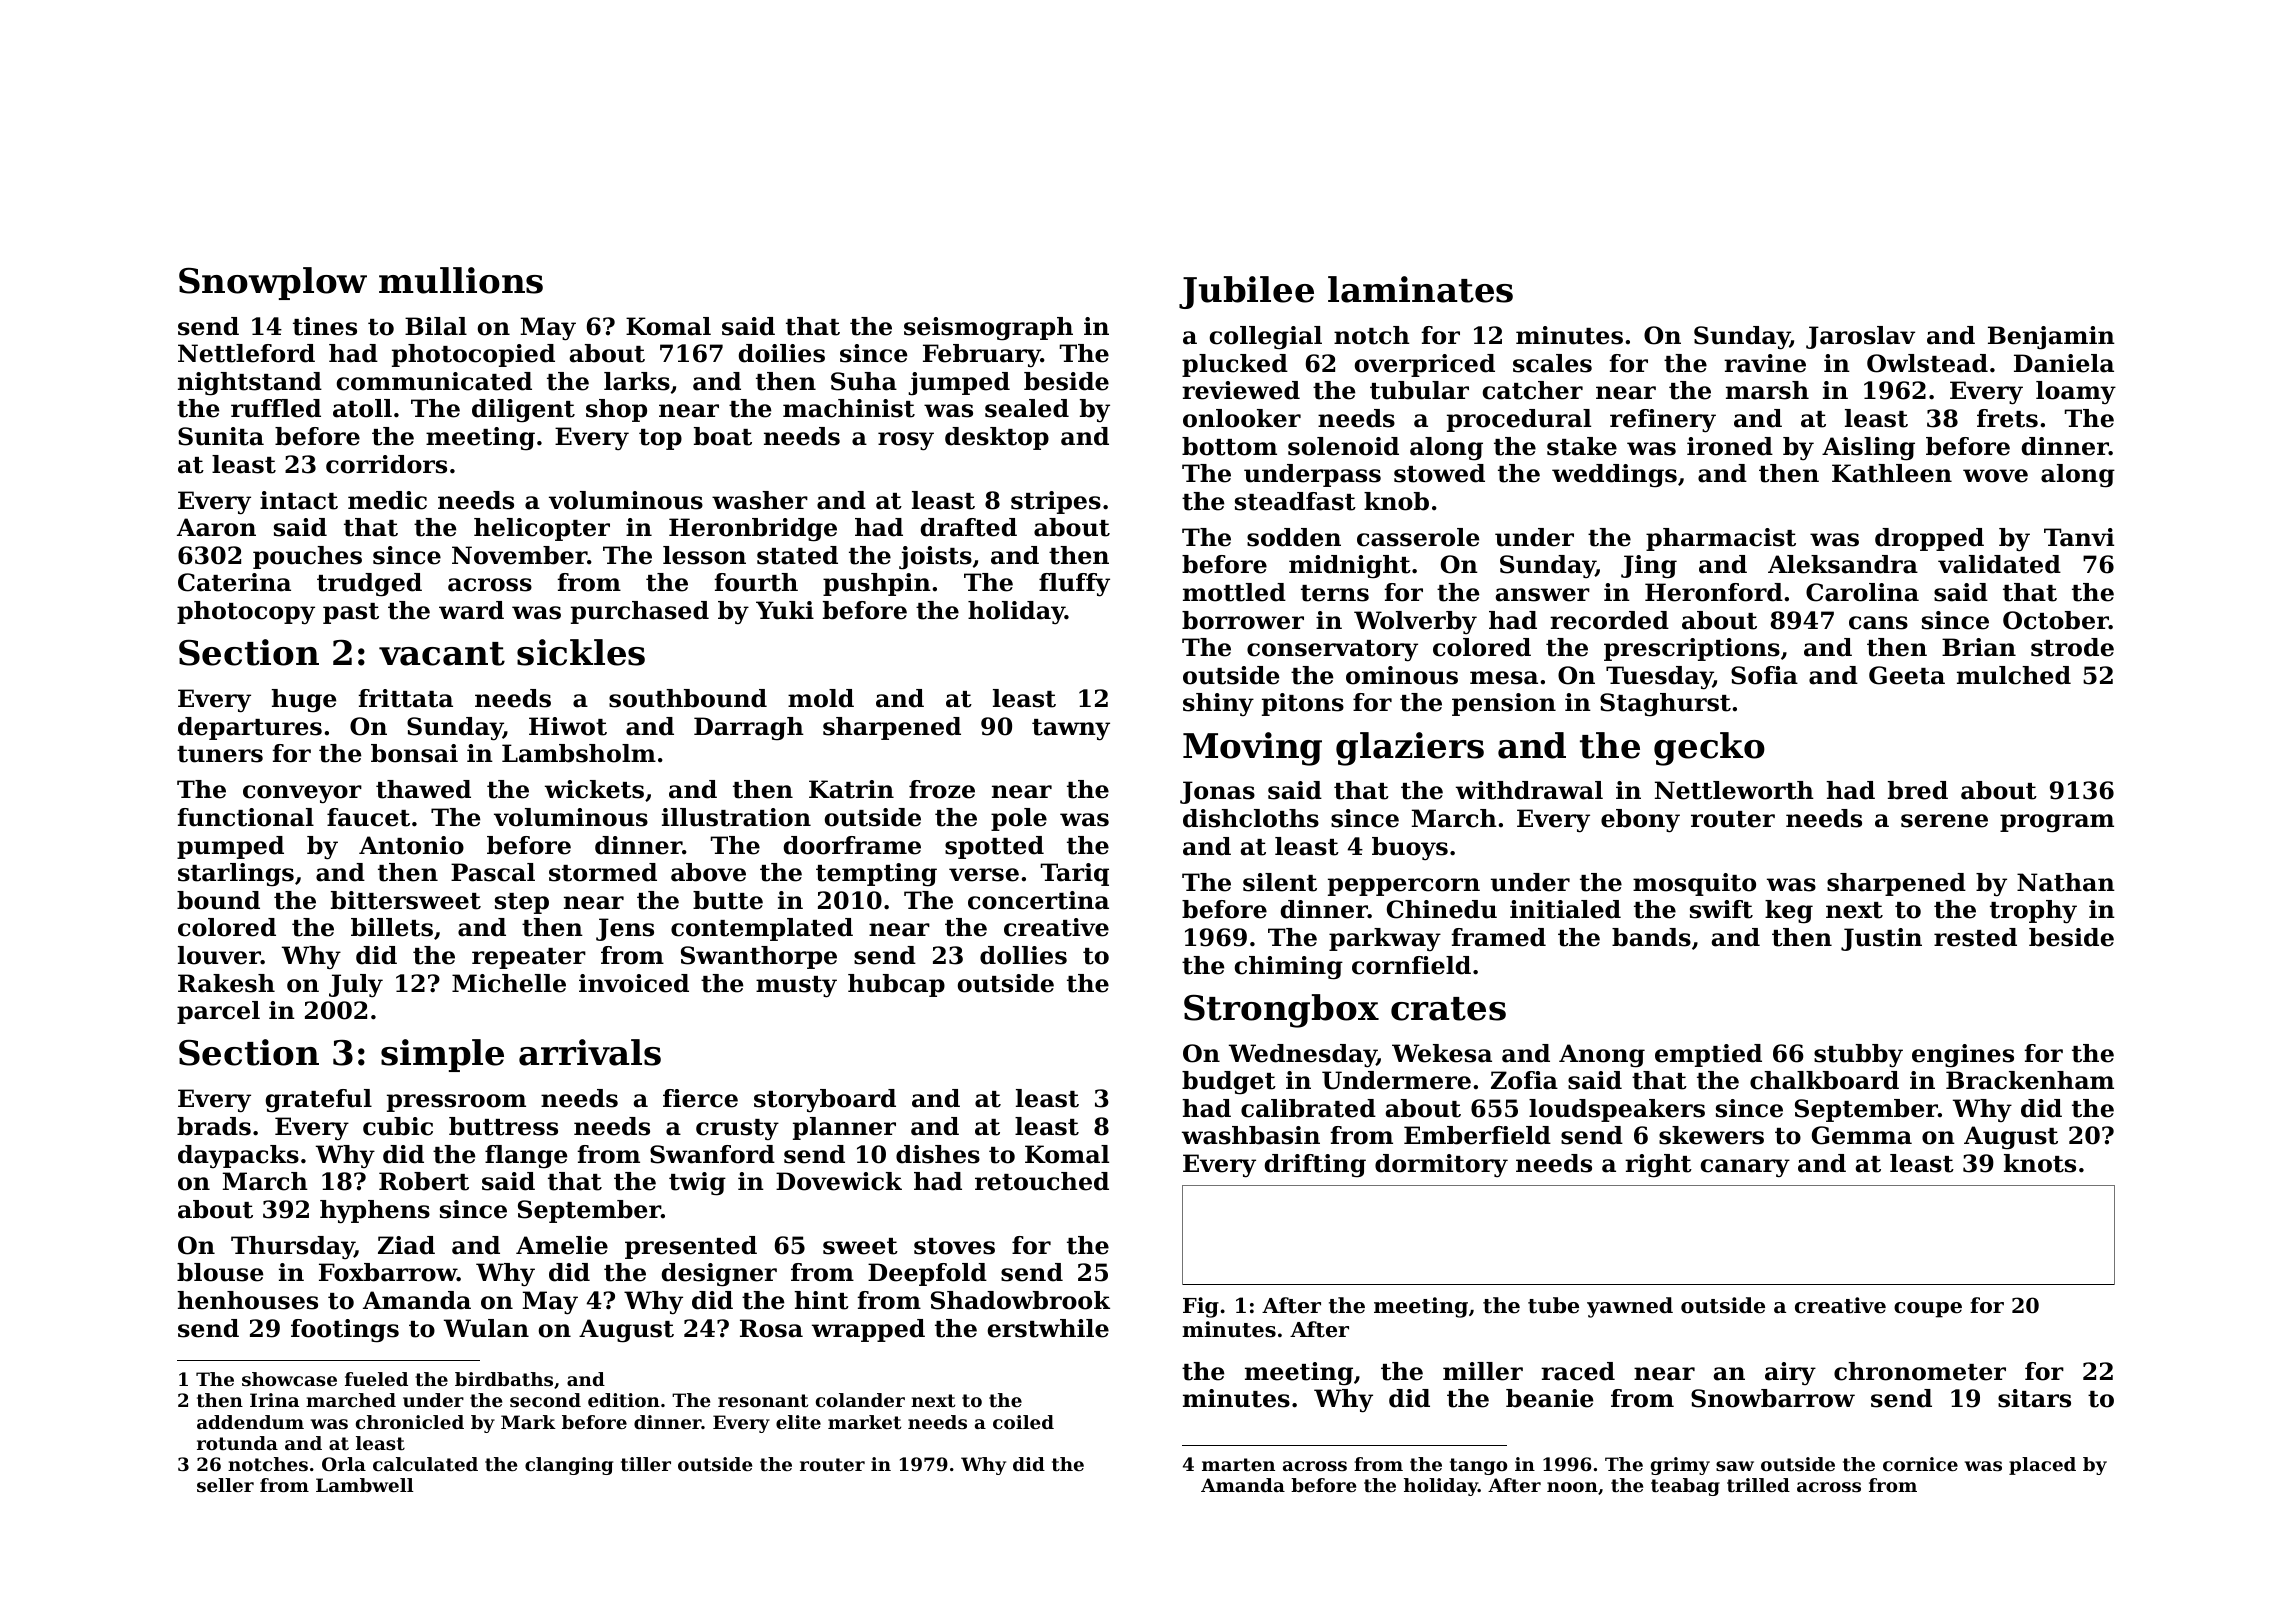 The image size is (2292, 1620). I want to click on Pascal, so click(493, 872).
